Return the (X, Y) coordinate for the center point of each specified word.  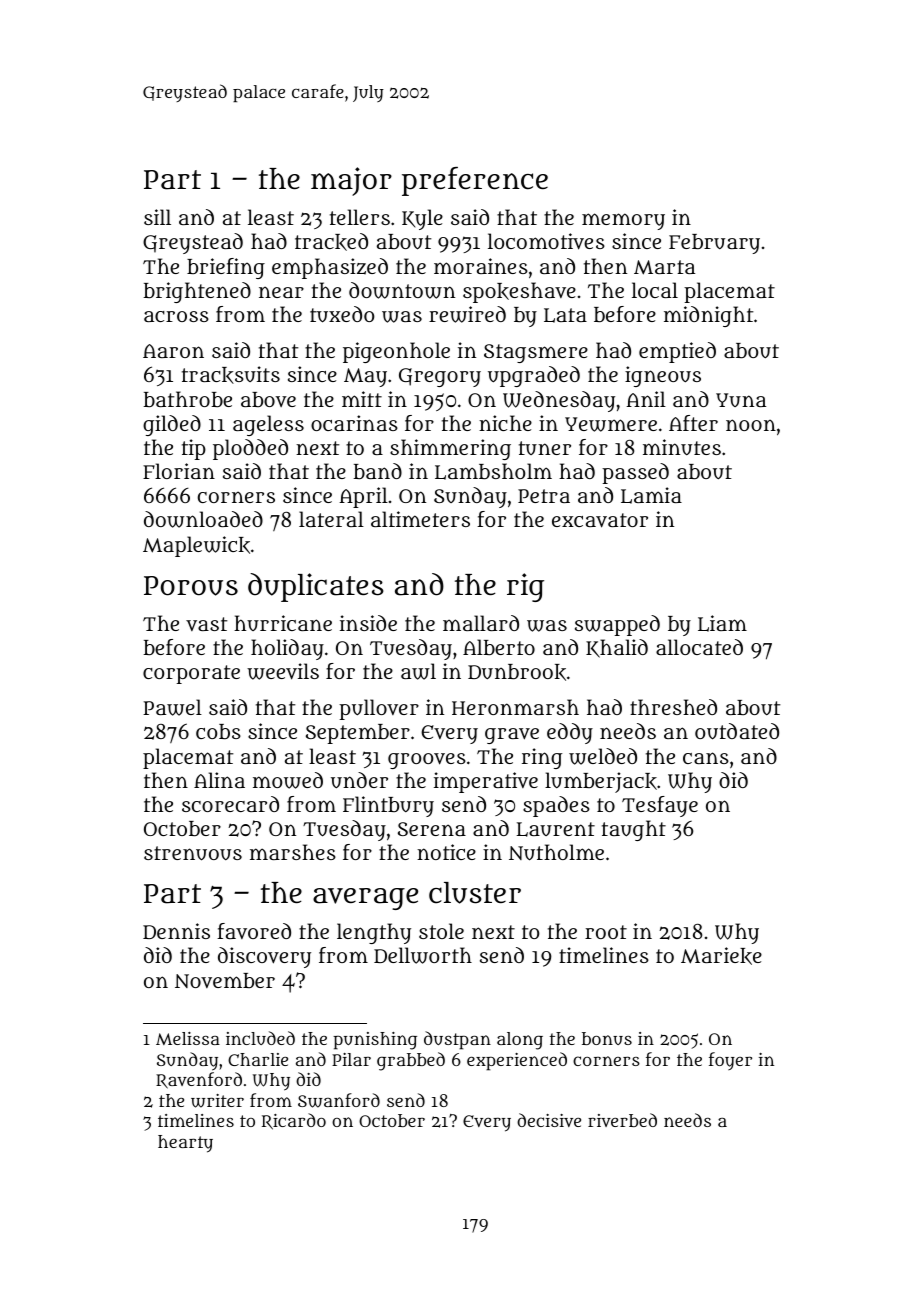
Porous (191, 586)
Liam (722, 623)
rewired (467, 314)
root (606, 932)
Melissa (188, 1038)
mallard (481, 623)
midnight (708, 316)
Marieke (721, 956)
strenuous (193, 853)
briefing (226, 268)
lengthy (374, 933)
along (520, 1041)
